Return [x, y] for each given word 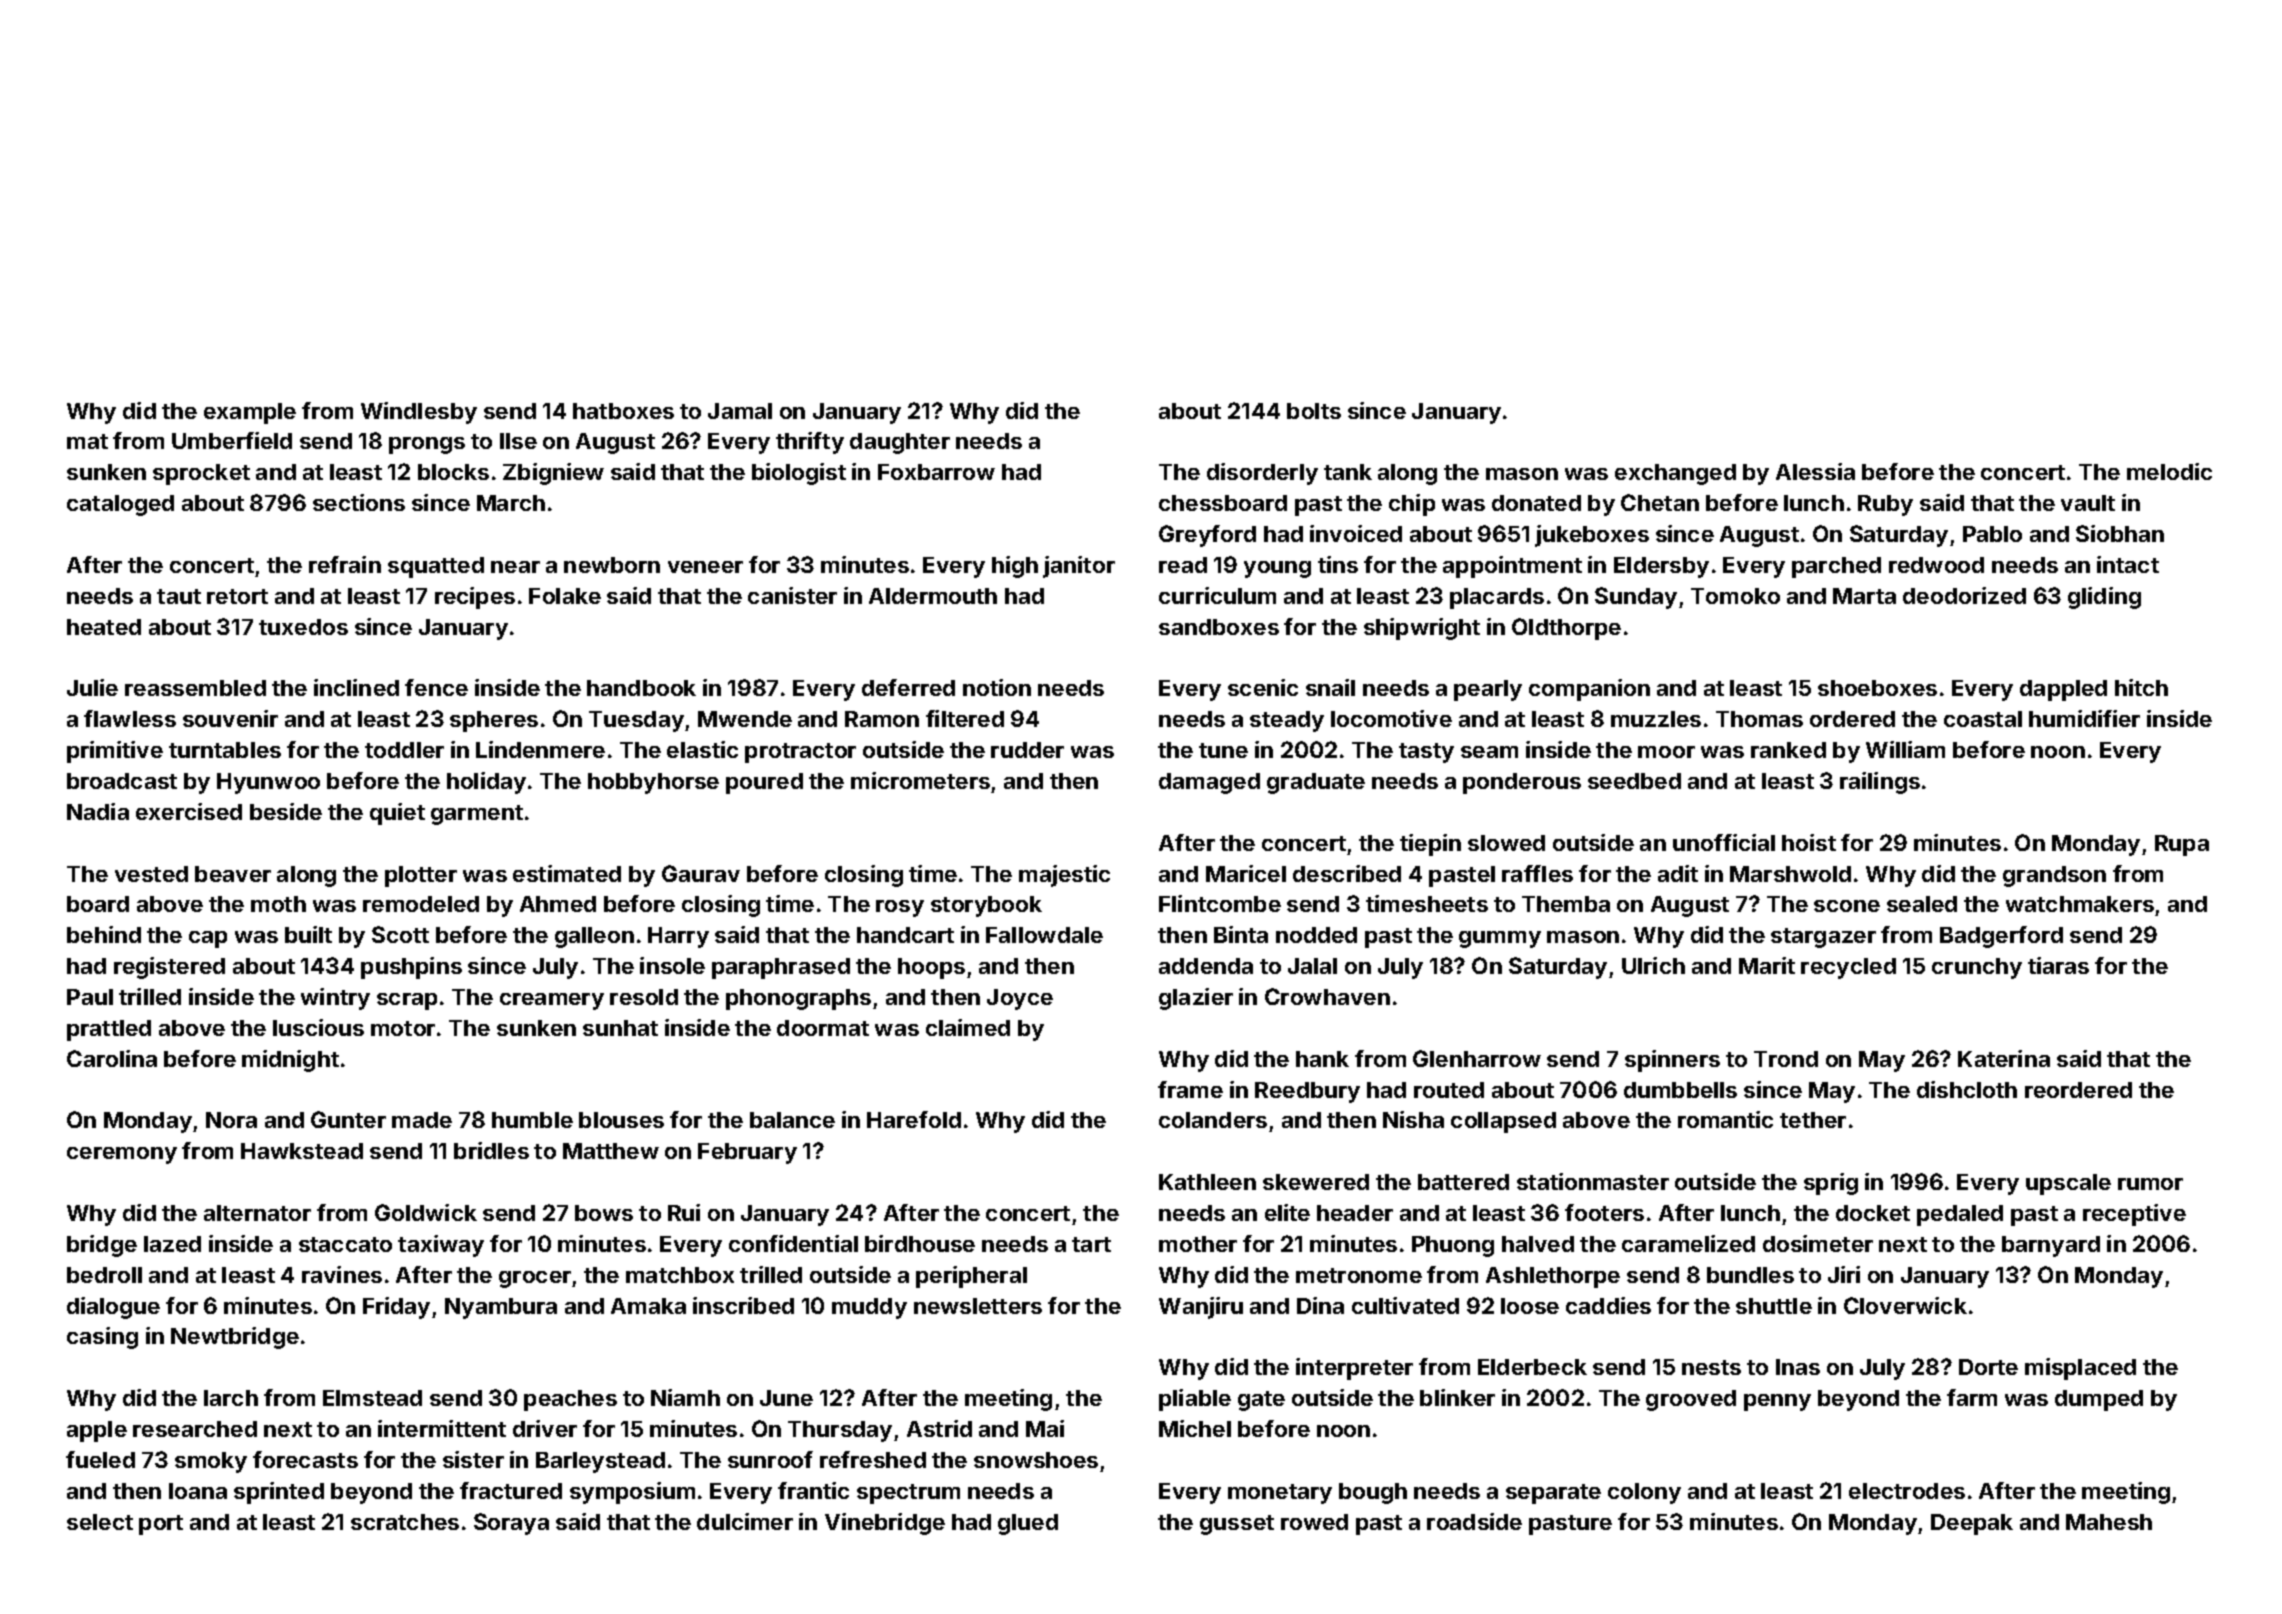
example [250, 413]
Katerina [2004, 1058]
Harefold [914, 1119]
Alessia [1815, 471]
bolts [1314, 411]
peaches [570, 1400]
